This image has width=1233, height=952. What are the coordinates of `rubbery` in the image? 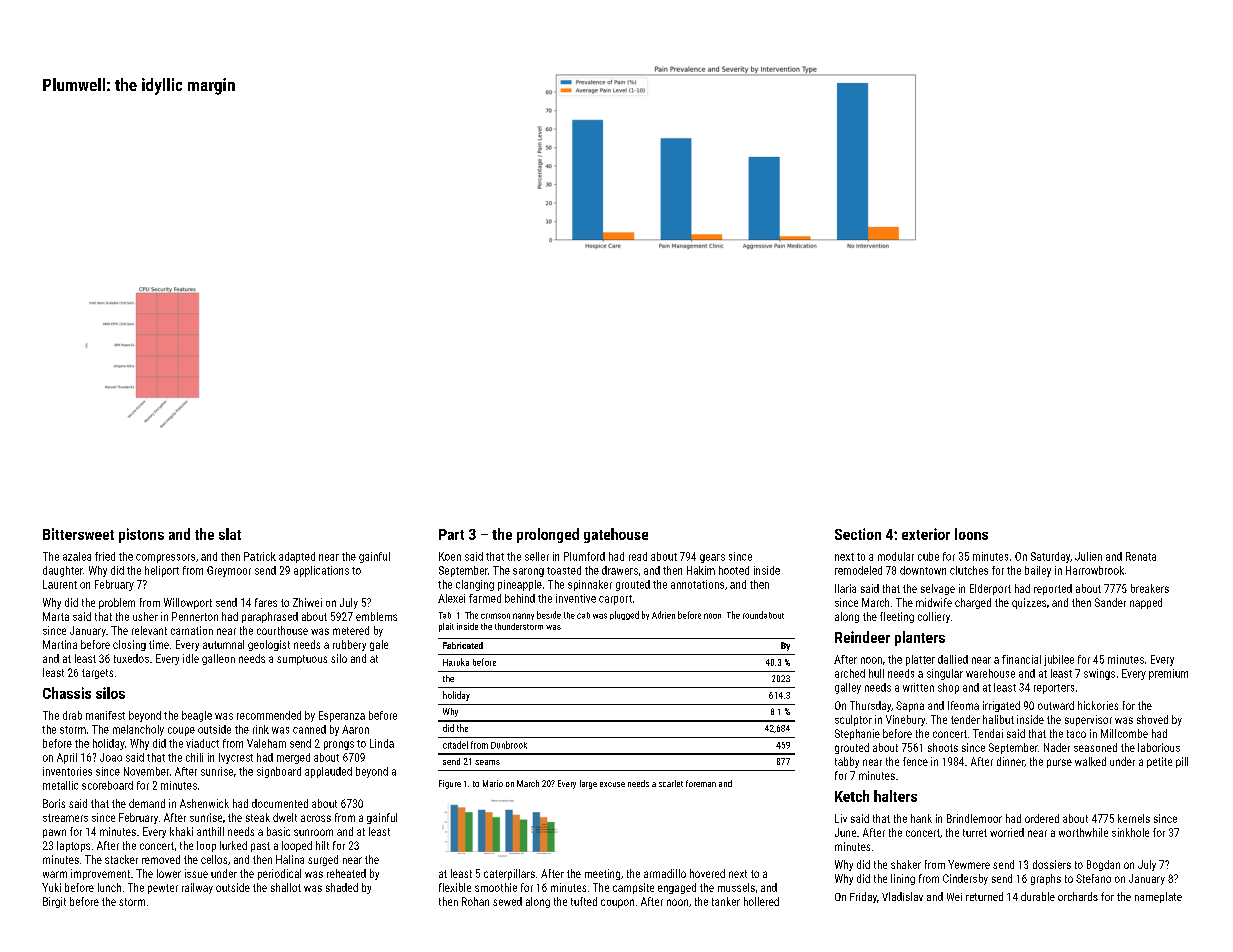 It's located at (349, 645).
